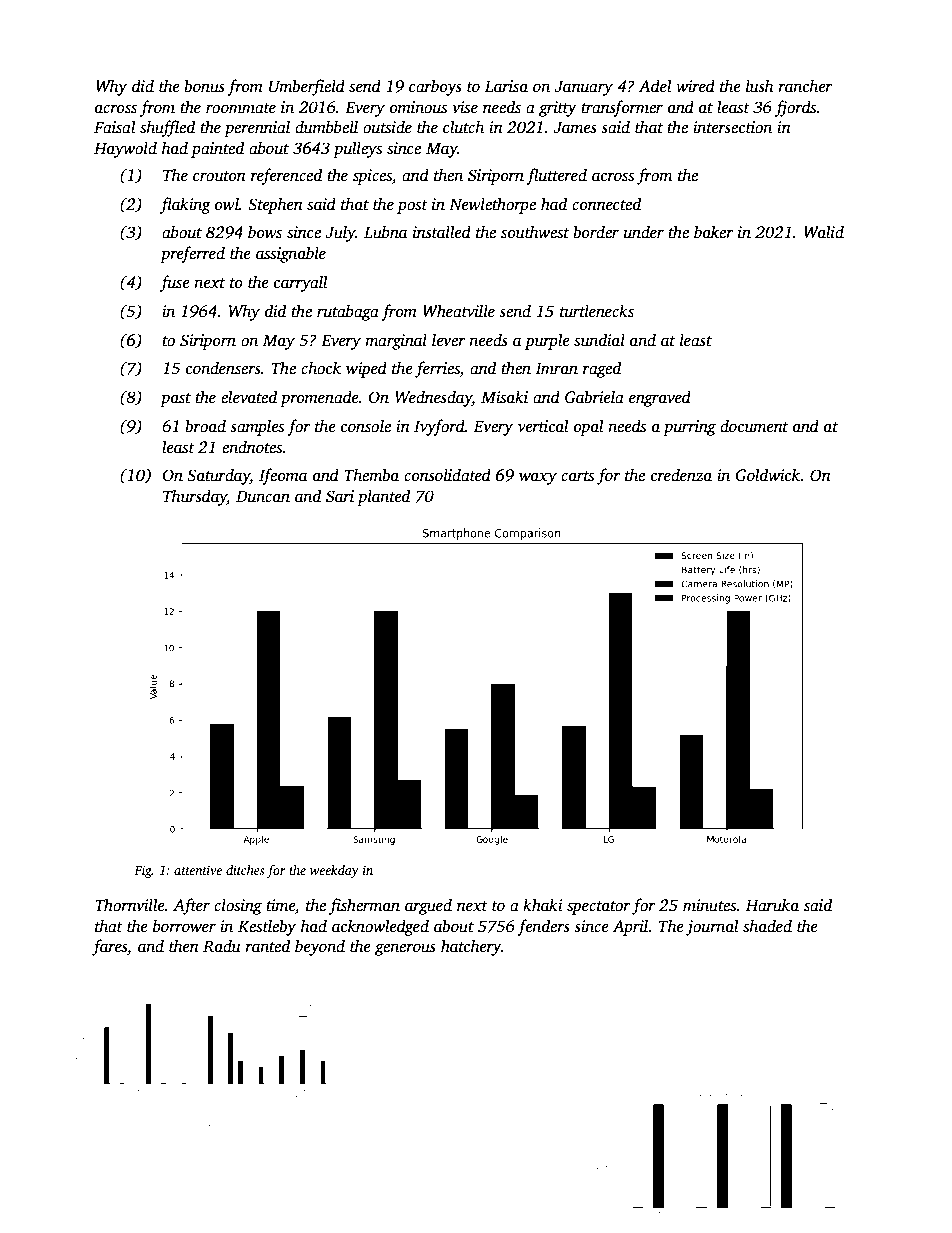  I want to click on attentive, so click(198, 870).
